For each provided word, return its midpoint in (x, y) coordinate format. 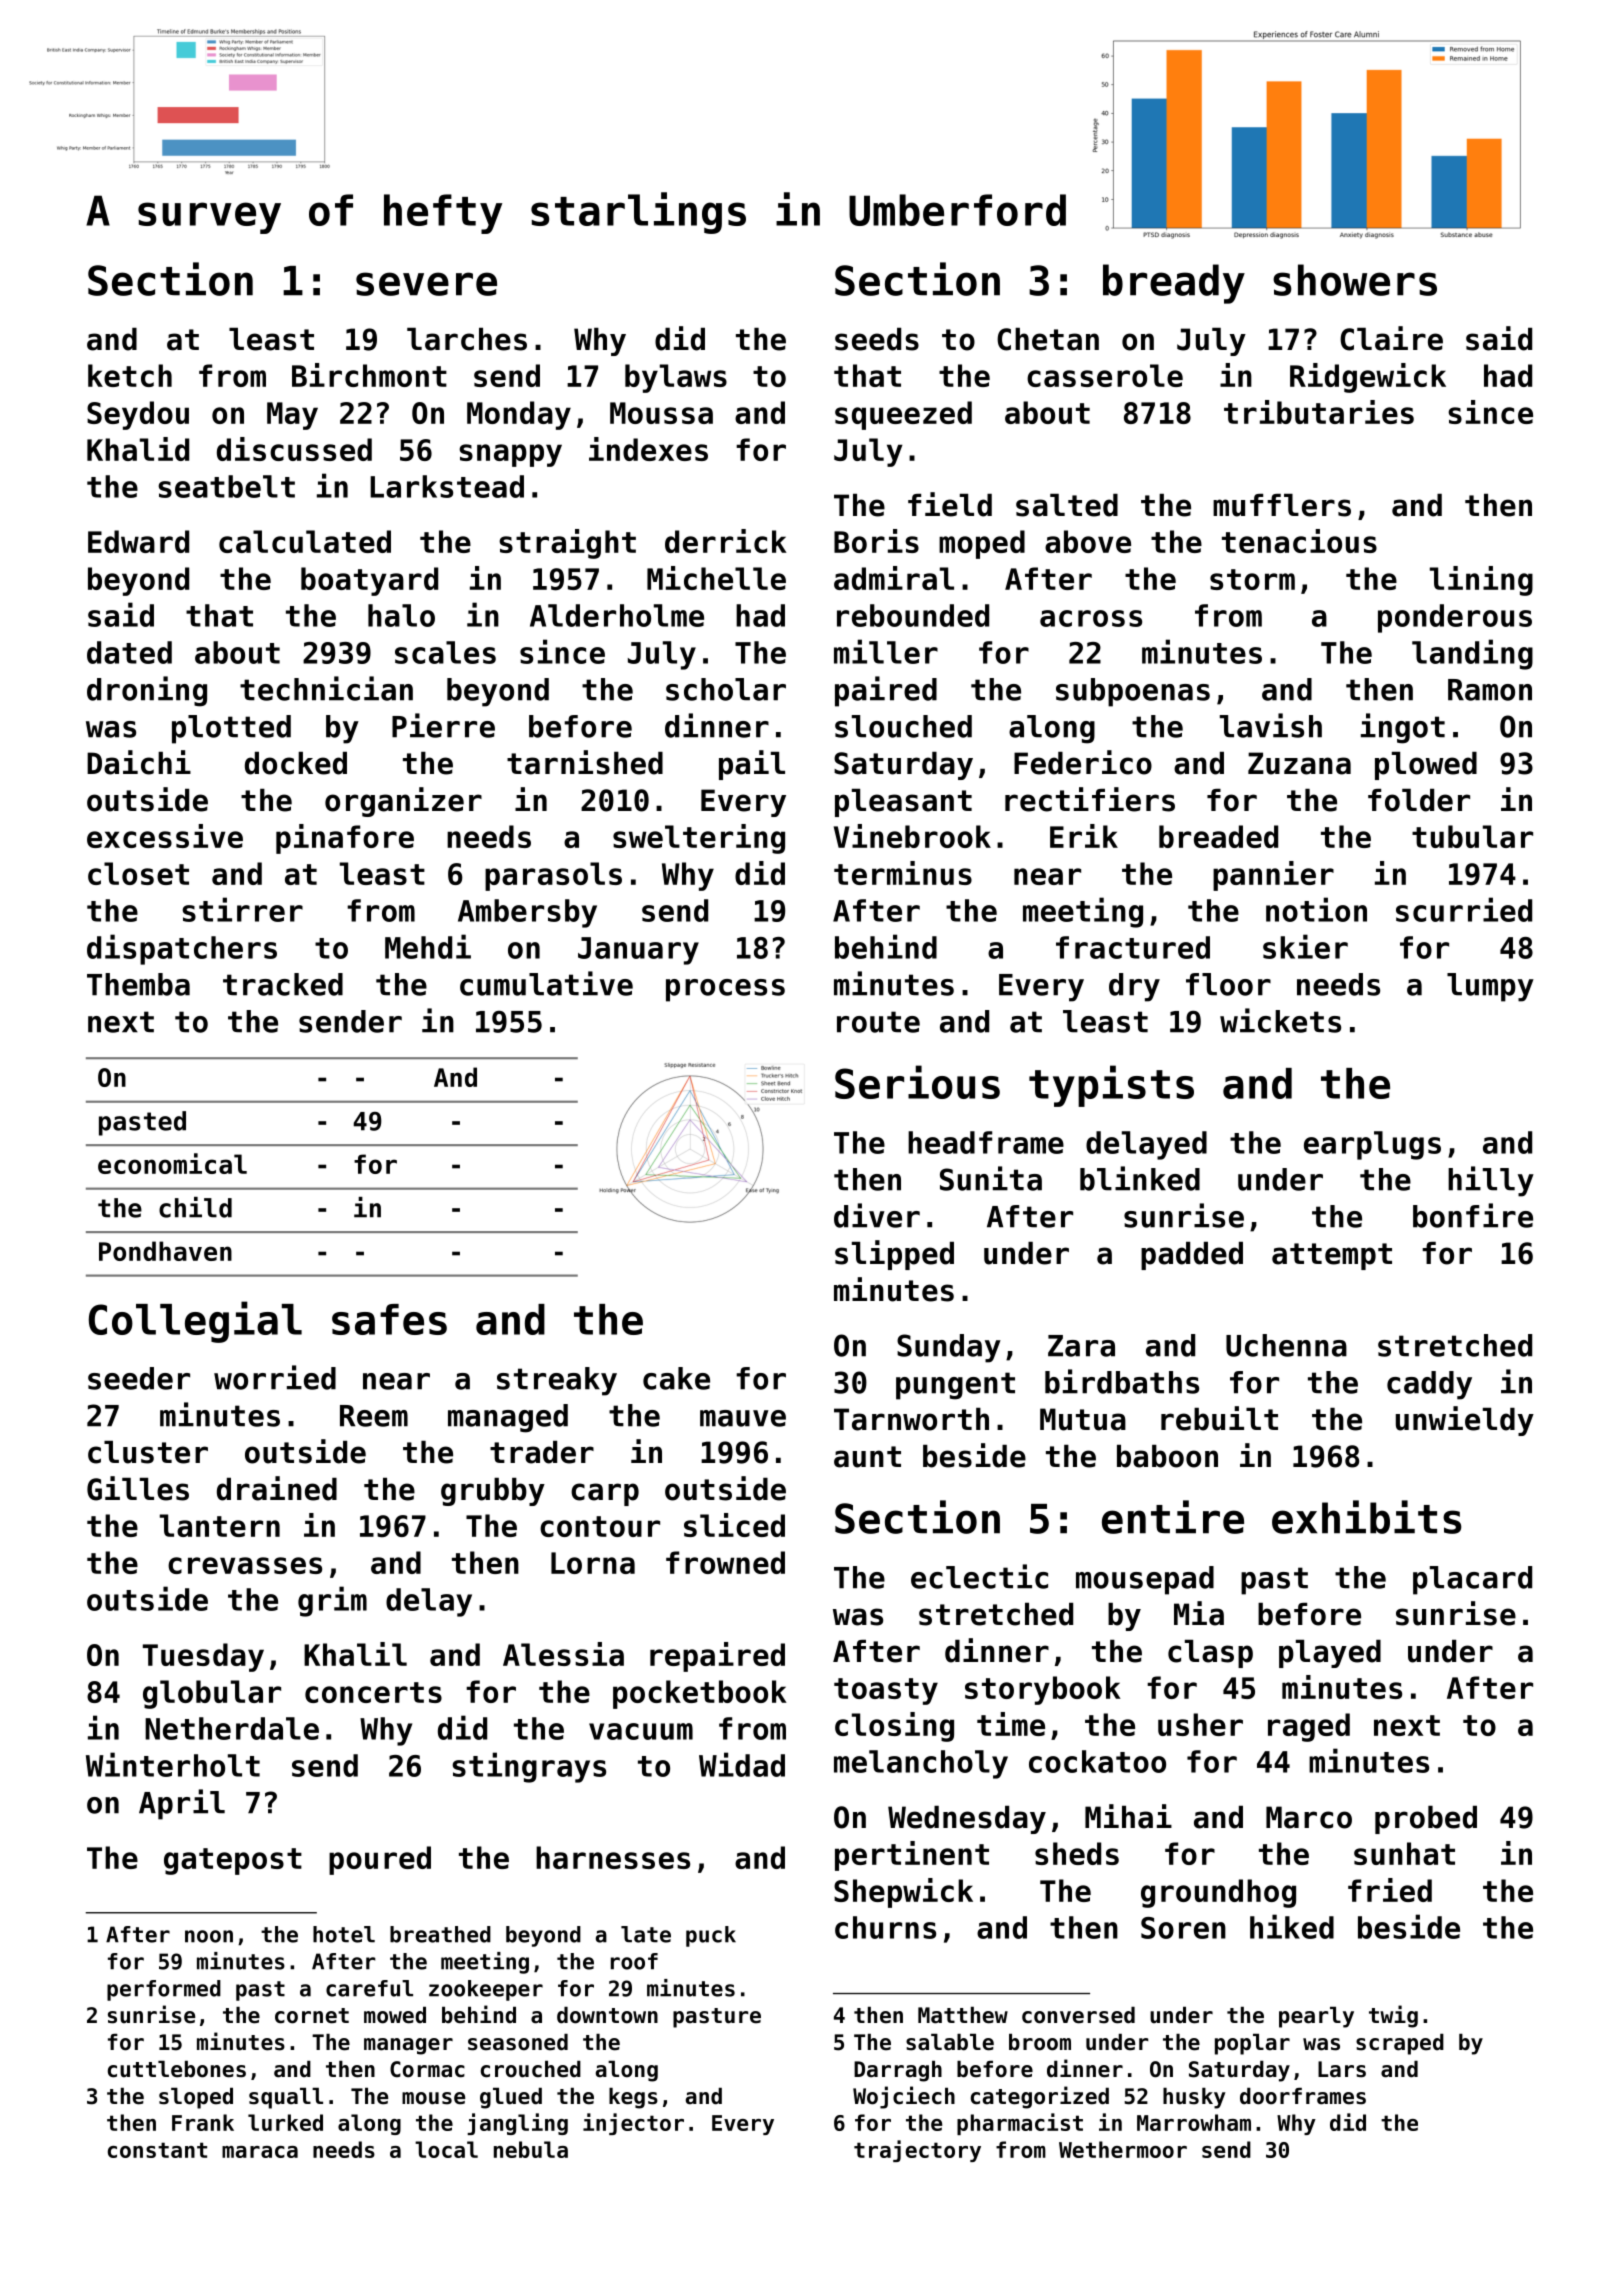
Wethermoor (1123, 2149)
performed (164, 1990)
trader (542, 1452)
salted (1067, 505)
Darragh (898, 2071)
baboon (1167, 1456)
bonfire (1473, 1215)
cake (676, 1378)
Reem (374, 1416)
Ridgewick (1368, 378)
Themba (138, 984)
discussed (294, 449)
